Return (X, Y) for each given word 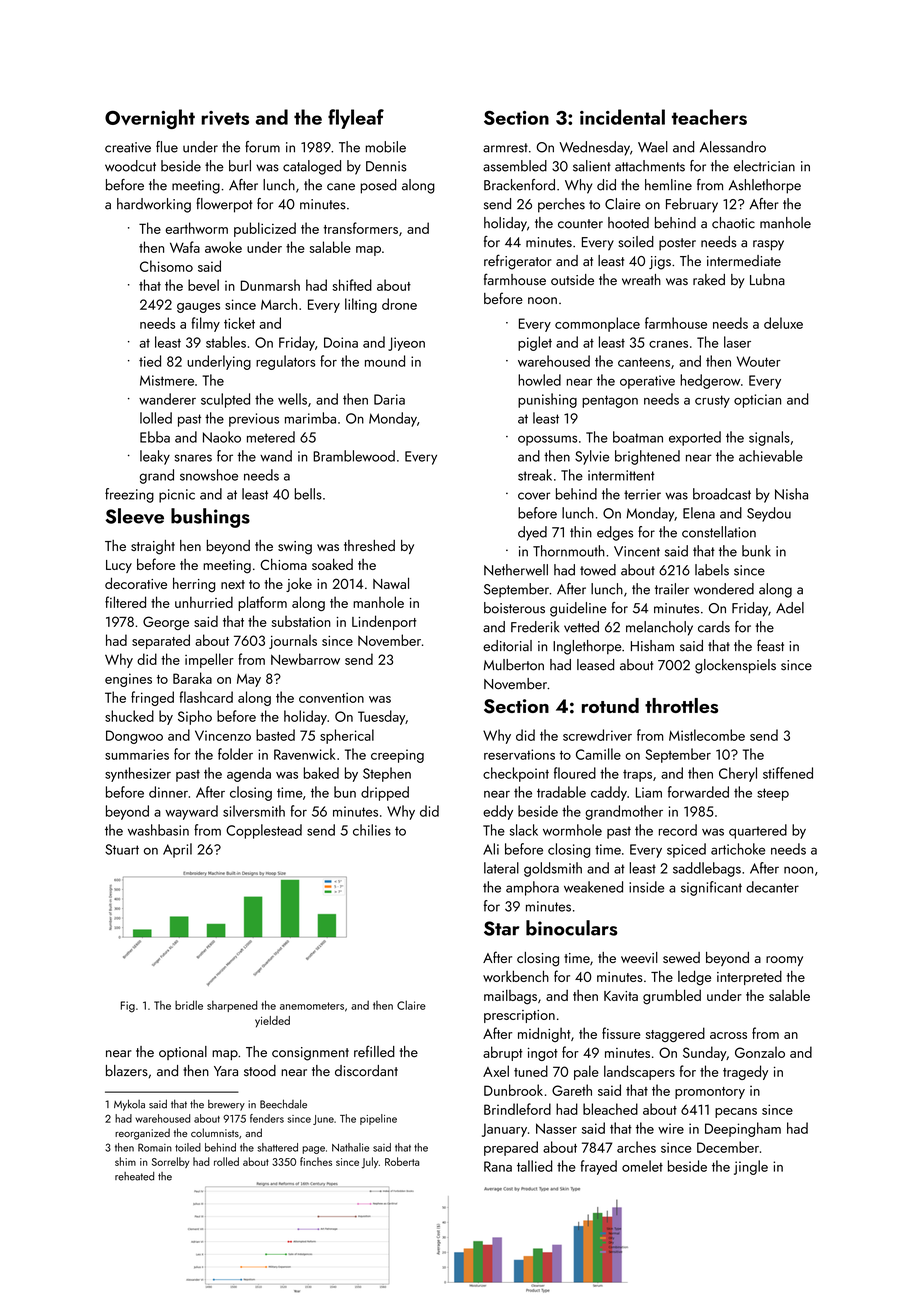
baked (321, 773)
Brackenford (519, 185)
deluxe (783, 323)
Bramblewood (354, 456)
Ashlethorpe (765, 186)
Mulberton (514, 665)
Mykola (129, 1105)
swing (295, 548)
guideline (578, 609)
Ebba (155, 437)
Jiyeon (406, 344)
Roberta (402, 1161)
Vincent (637, 551)
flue (167, 147)
